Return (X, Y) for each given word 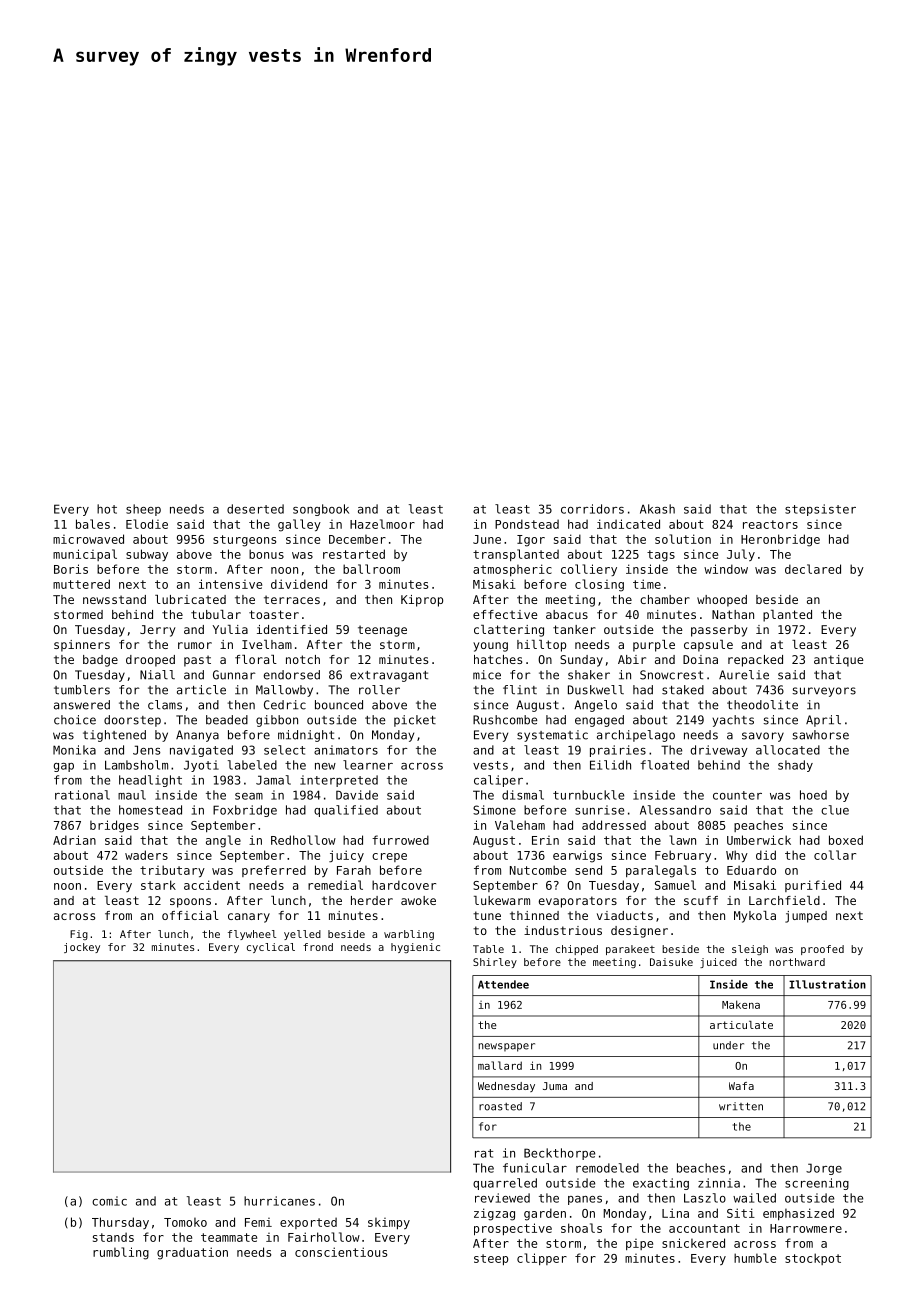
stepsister (820, 510)
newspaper (507, 1047)
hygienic (415, 948)
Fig (79, 935)
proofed (822, 950)
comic (109, 1201)
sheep (143, 510)
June (487, 539)
